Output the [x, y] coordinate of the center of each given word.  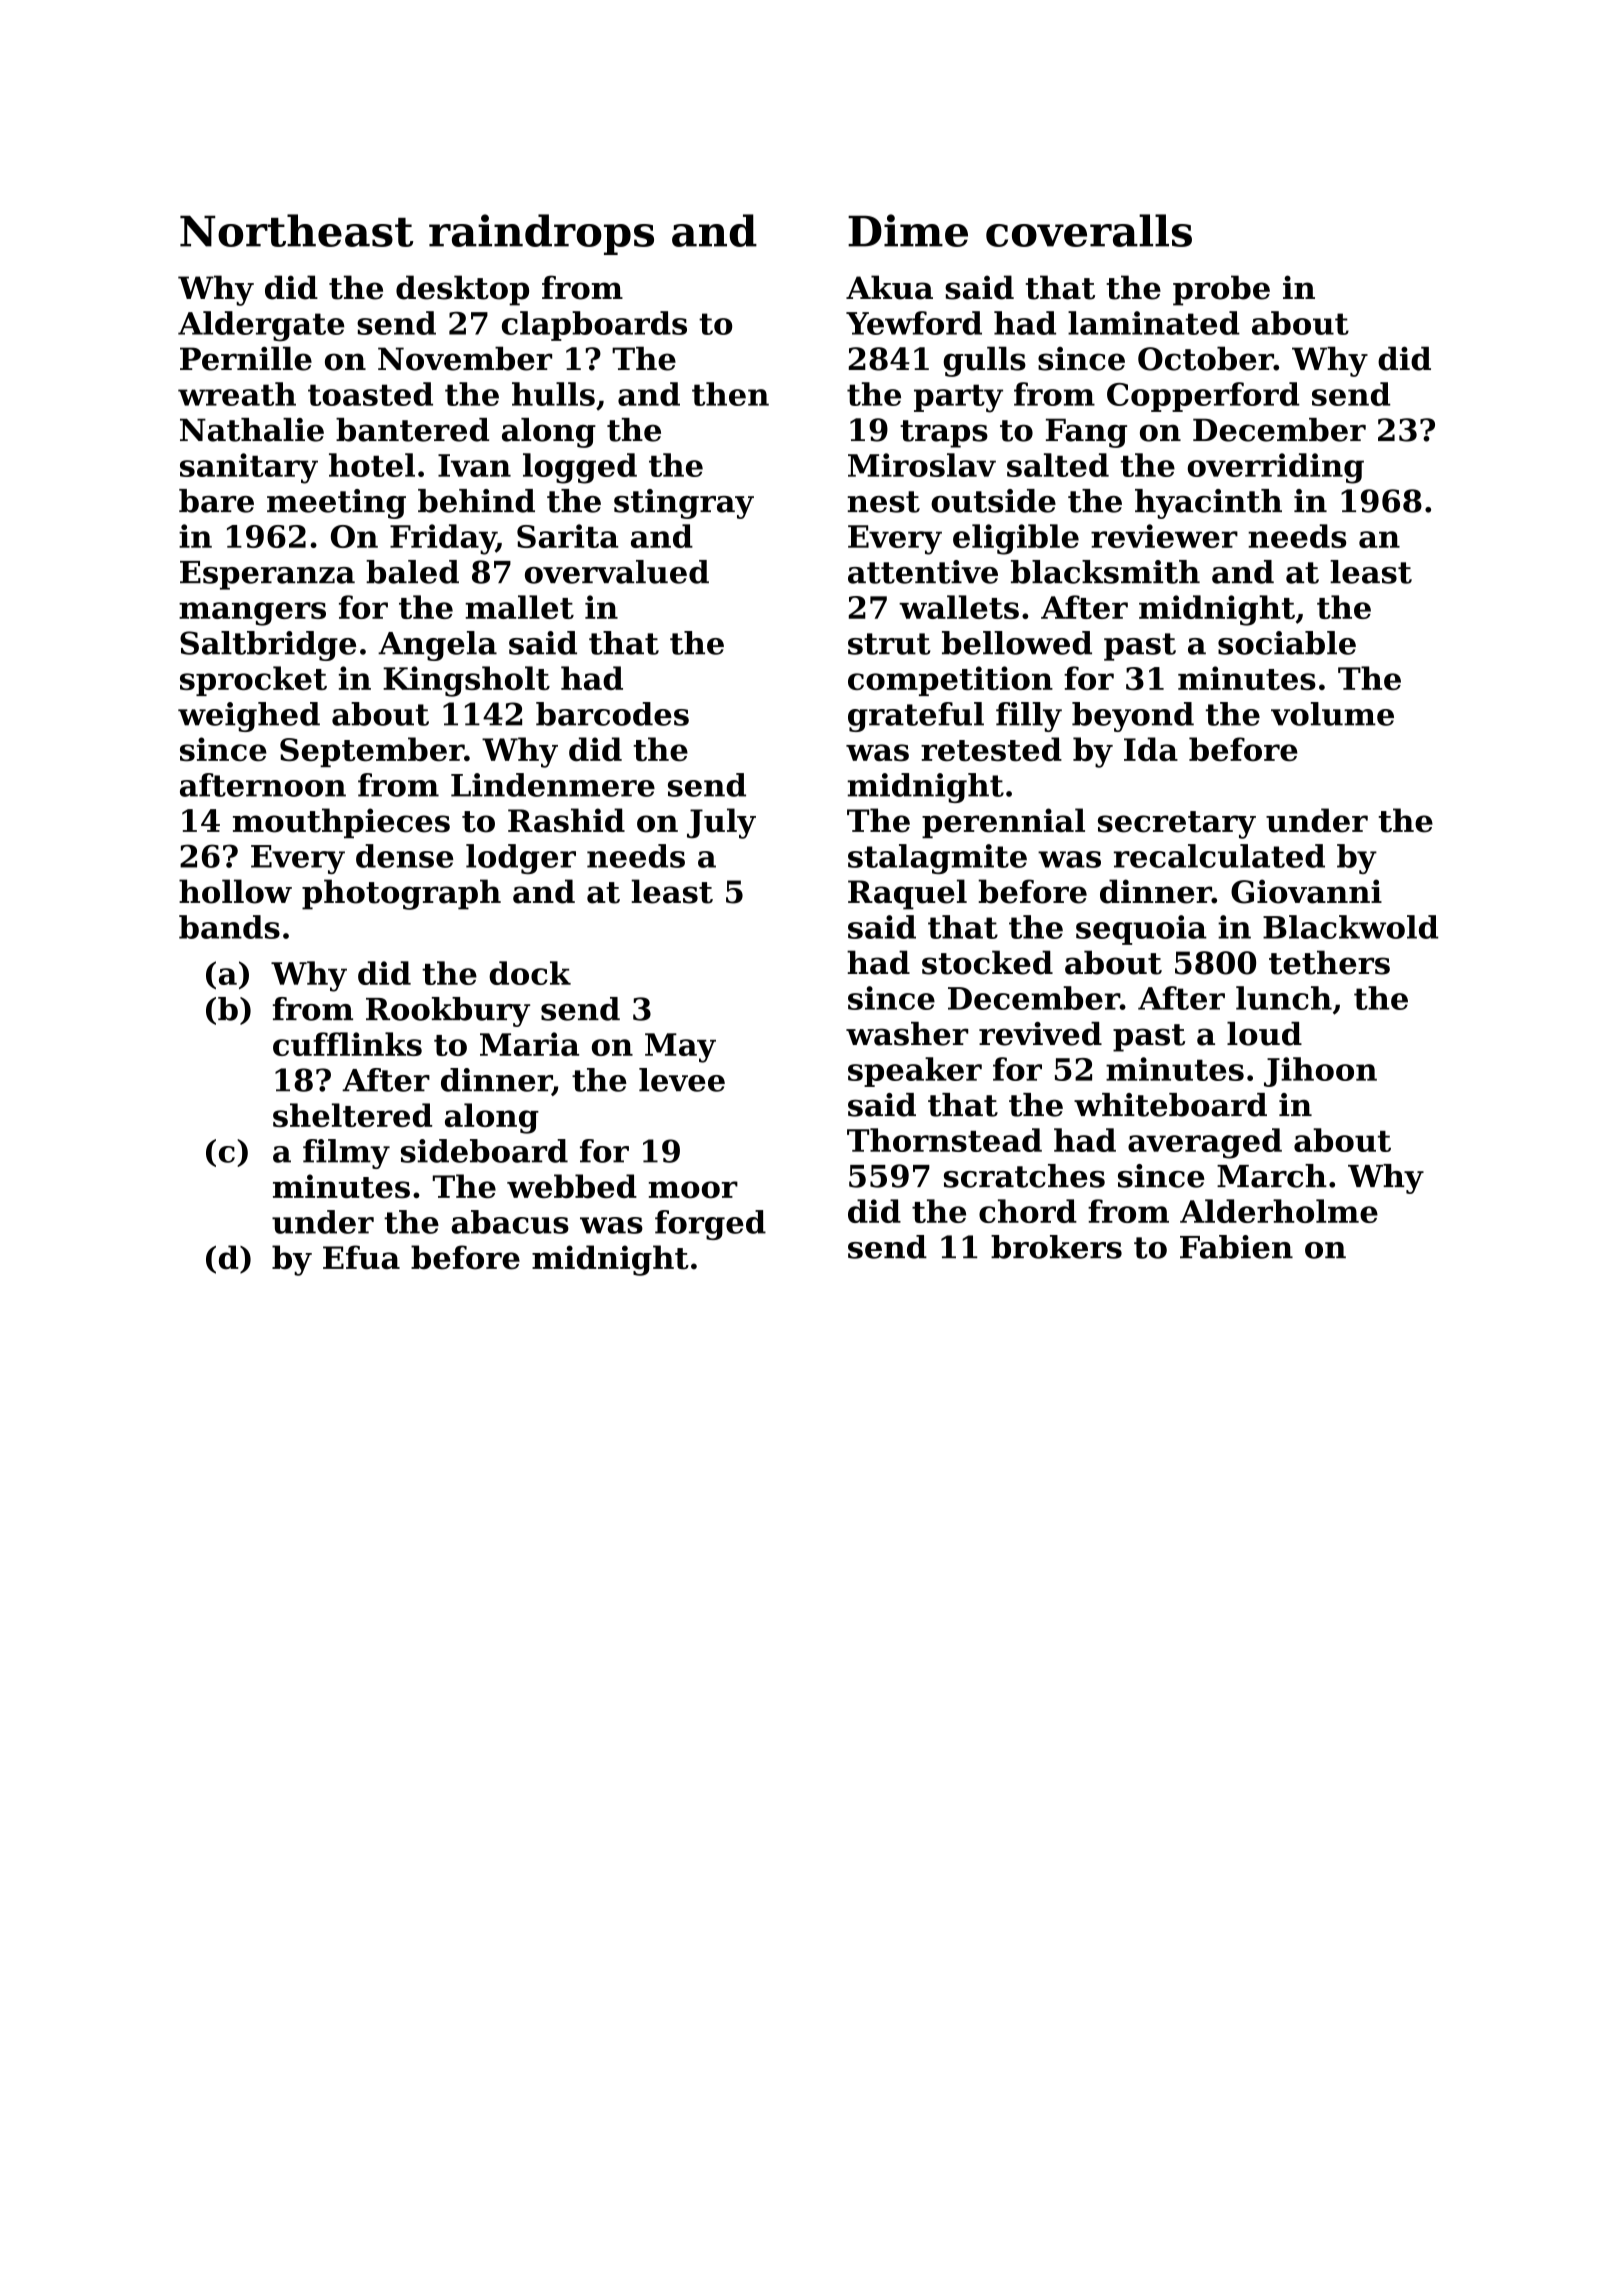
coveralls [1089, 230]
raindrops [541, 234]
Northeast [296, 230]
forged [710, 1225]
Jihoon [1320, 1072]
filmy [346, 1154]
